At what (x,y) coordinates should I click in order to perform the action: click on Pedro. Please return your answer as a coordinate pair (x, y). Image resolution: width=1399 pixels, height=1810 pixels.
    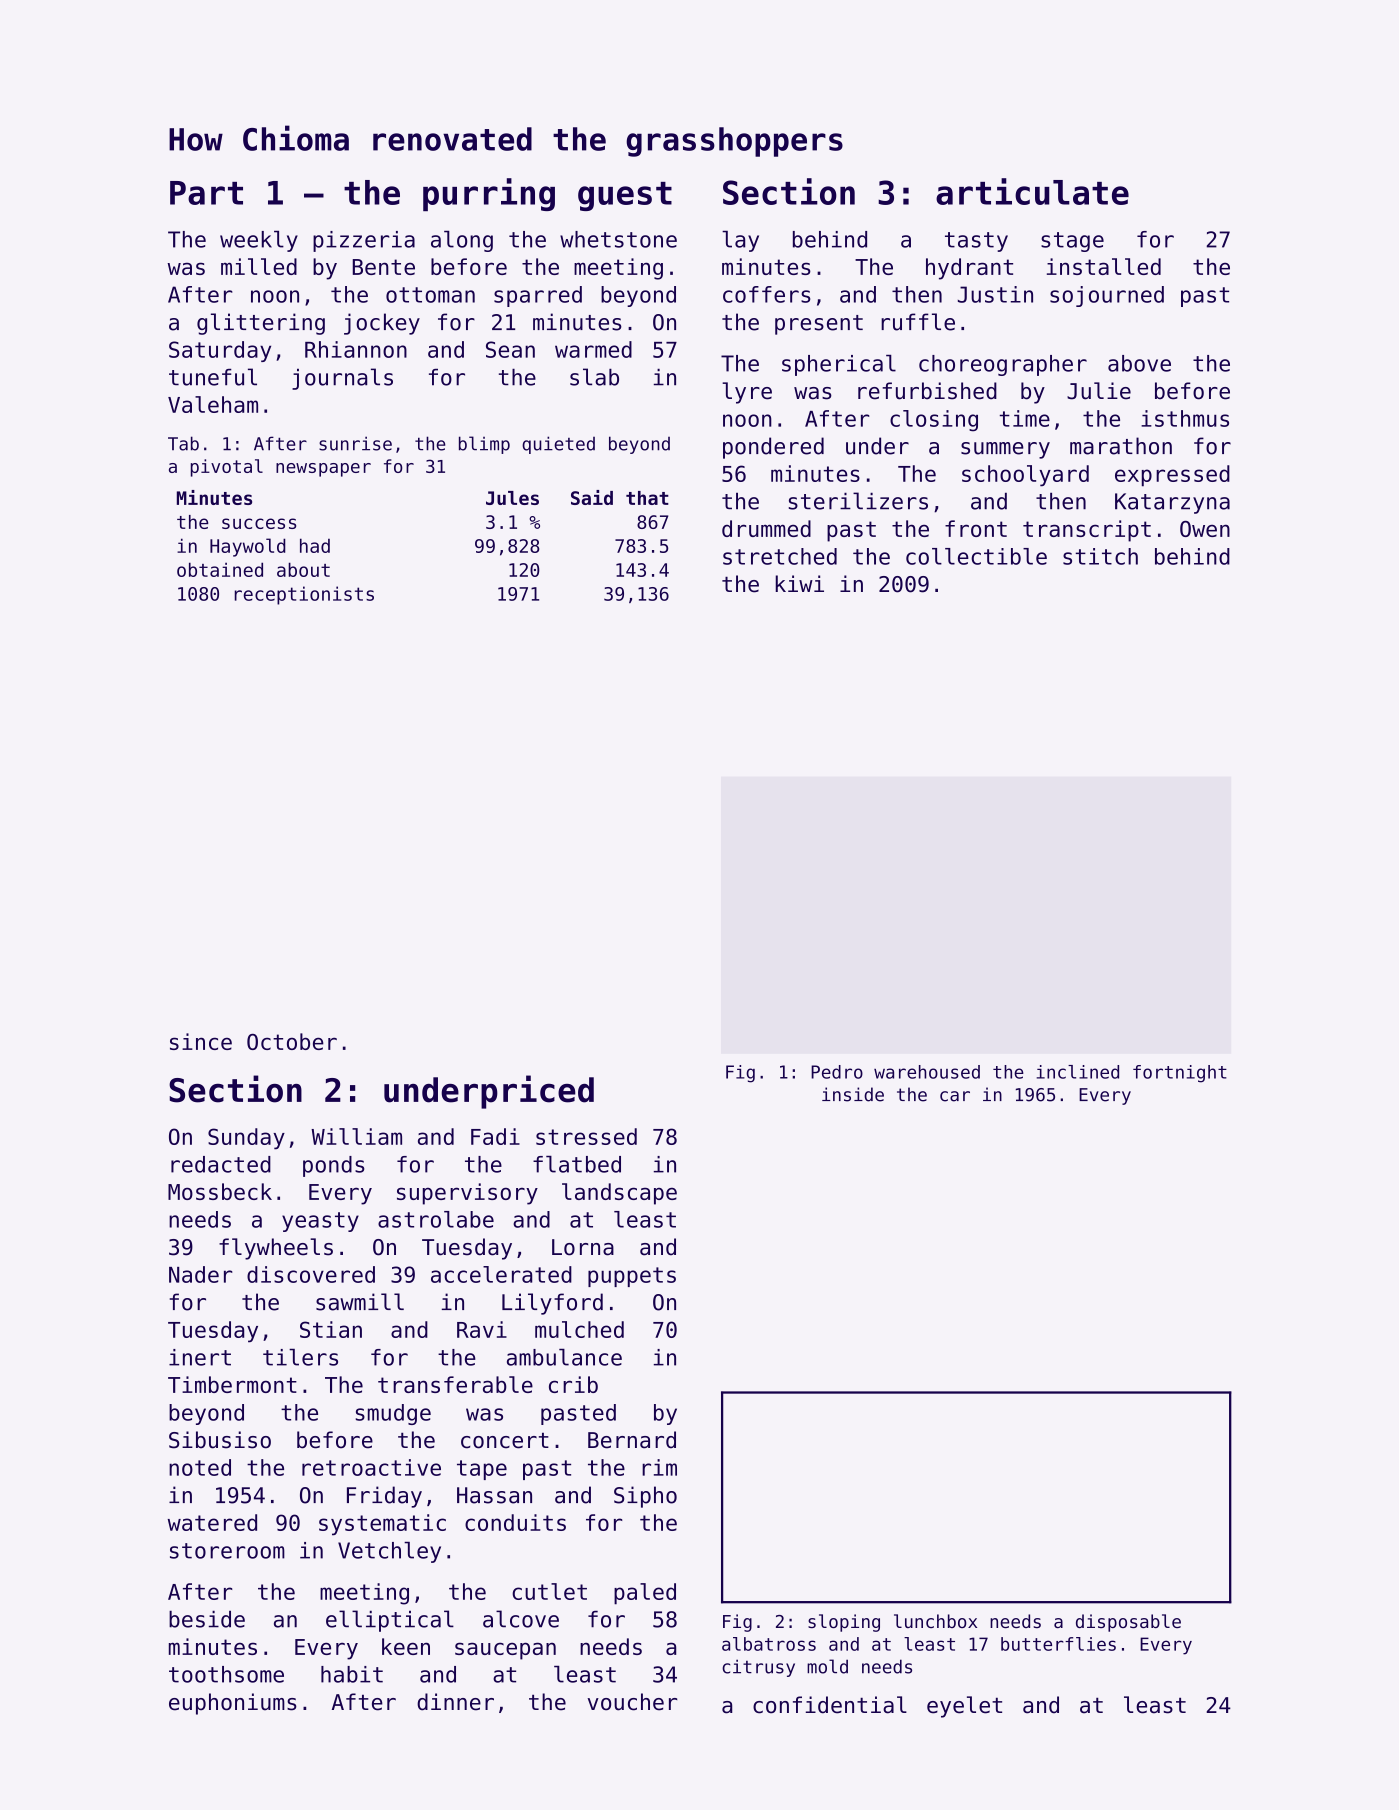
    Looking at the image, I should click on (837, 1072).
